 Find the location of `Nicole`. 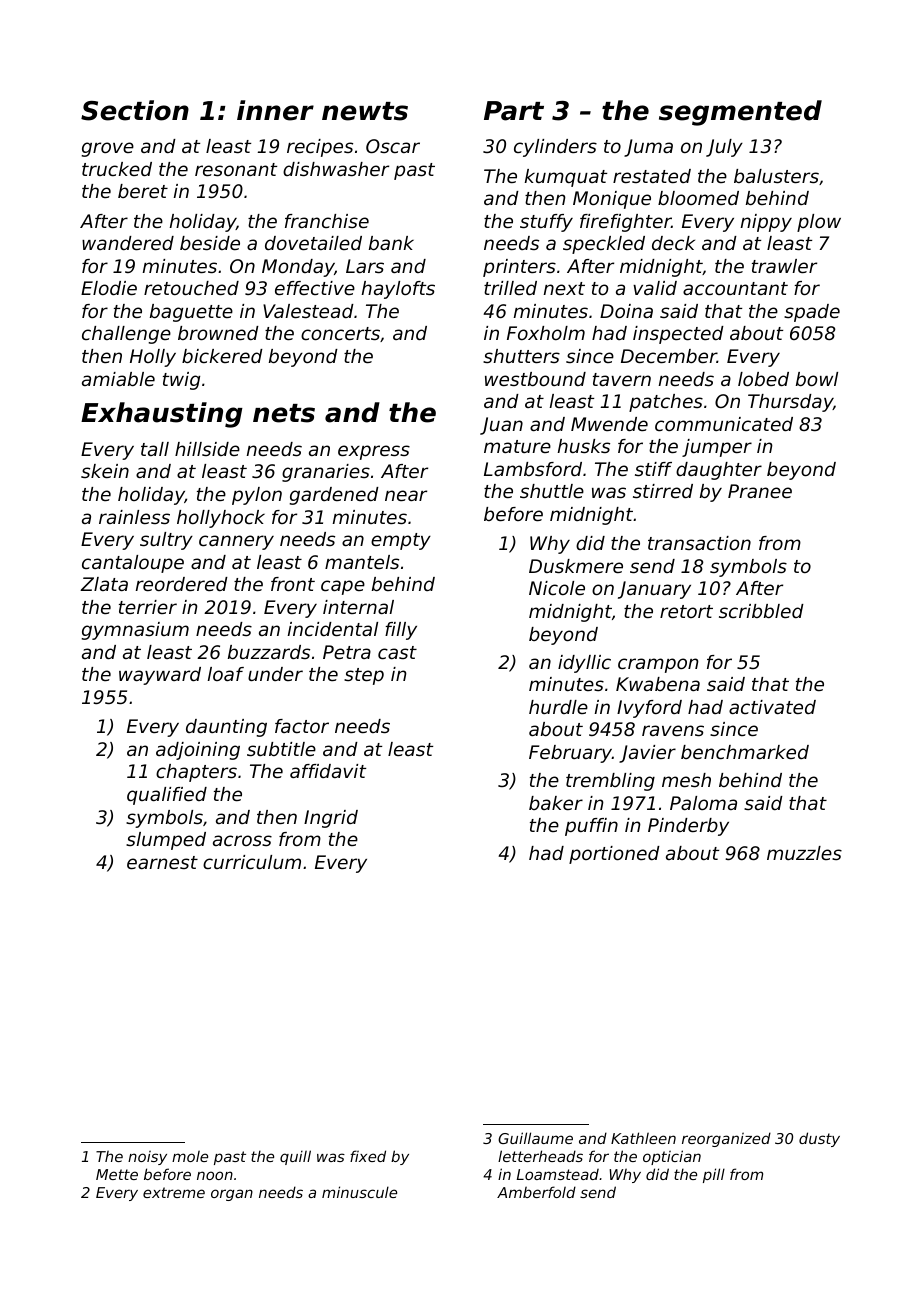

Nicole is located at coordinates (557, 588).
